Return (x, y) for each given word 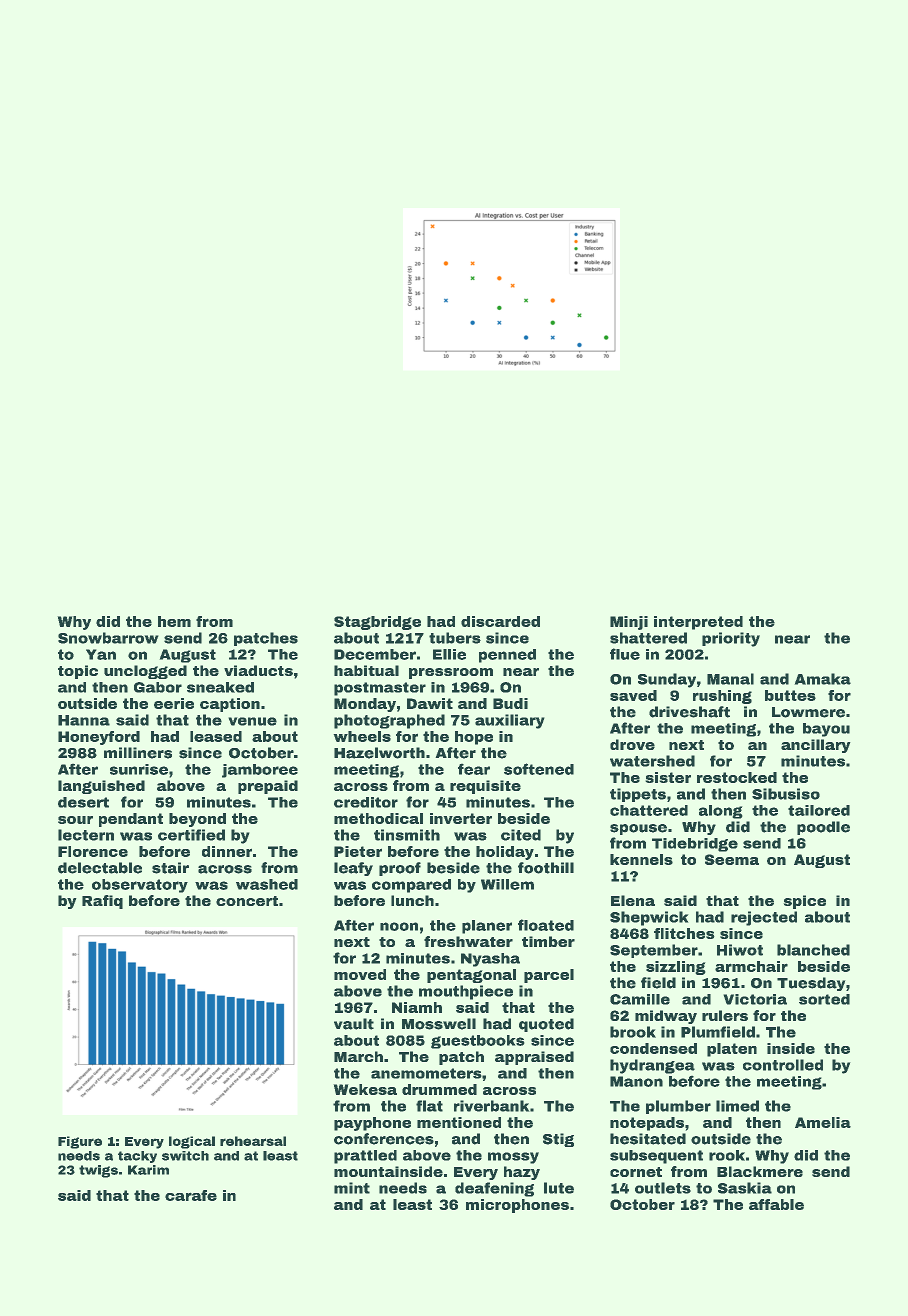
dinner (227, 851)
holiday (505, 853)
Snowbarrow (108, 638)
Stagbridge (377, 623)
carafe (191, 1195)
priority (731, 639)
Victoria (755, 999)
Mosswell (439, 1024)
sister (668, 777)
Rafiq (102, 902)
